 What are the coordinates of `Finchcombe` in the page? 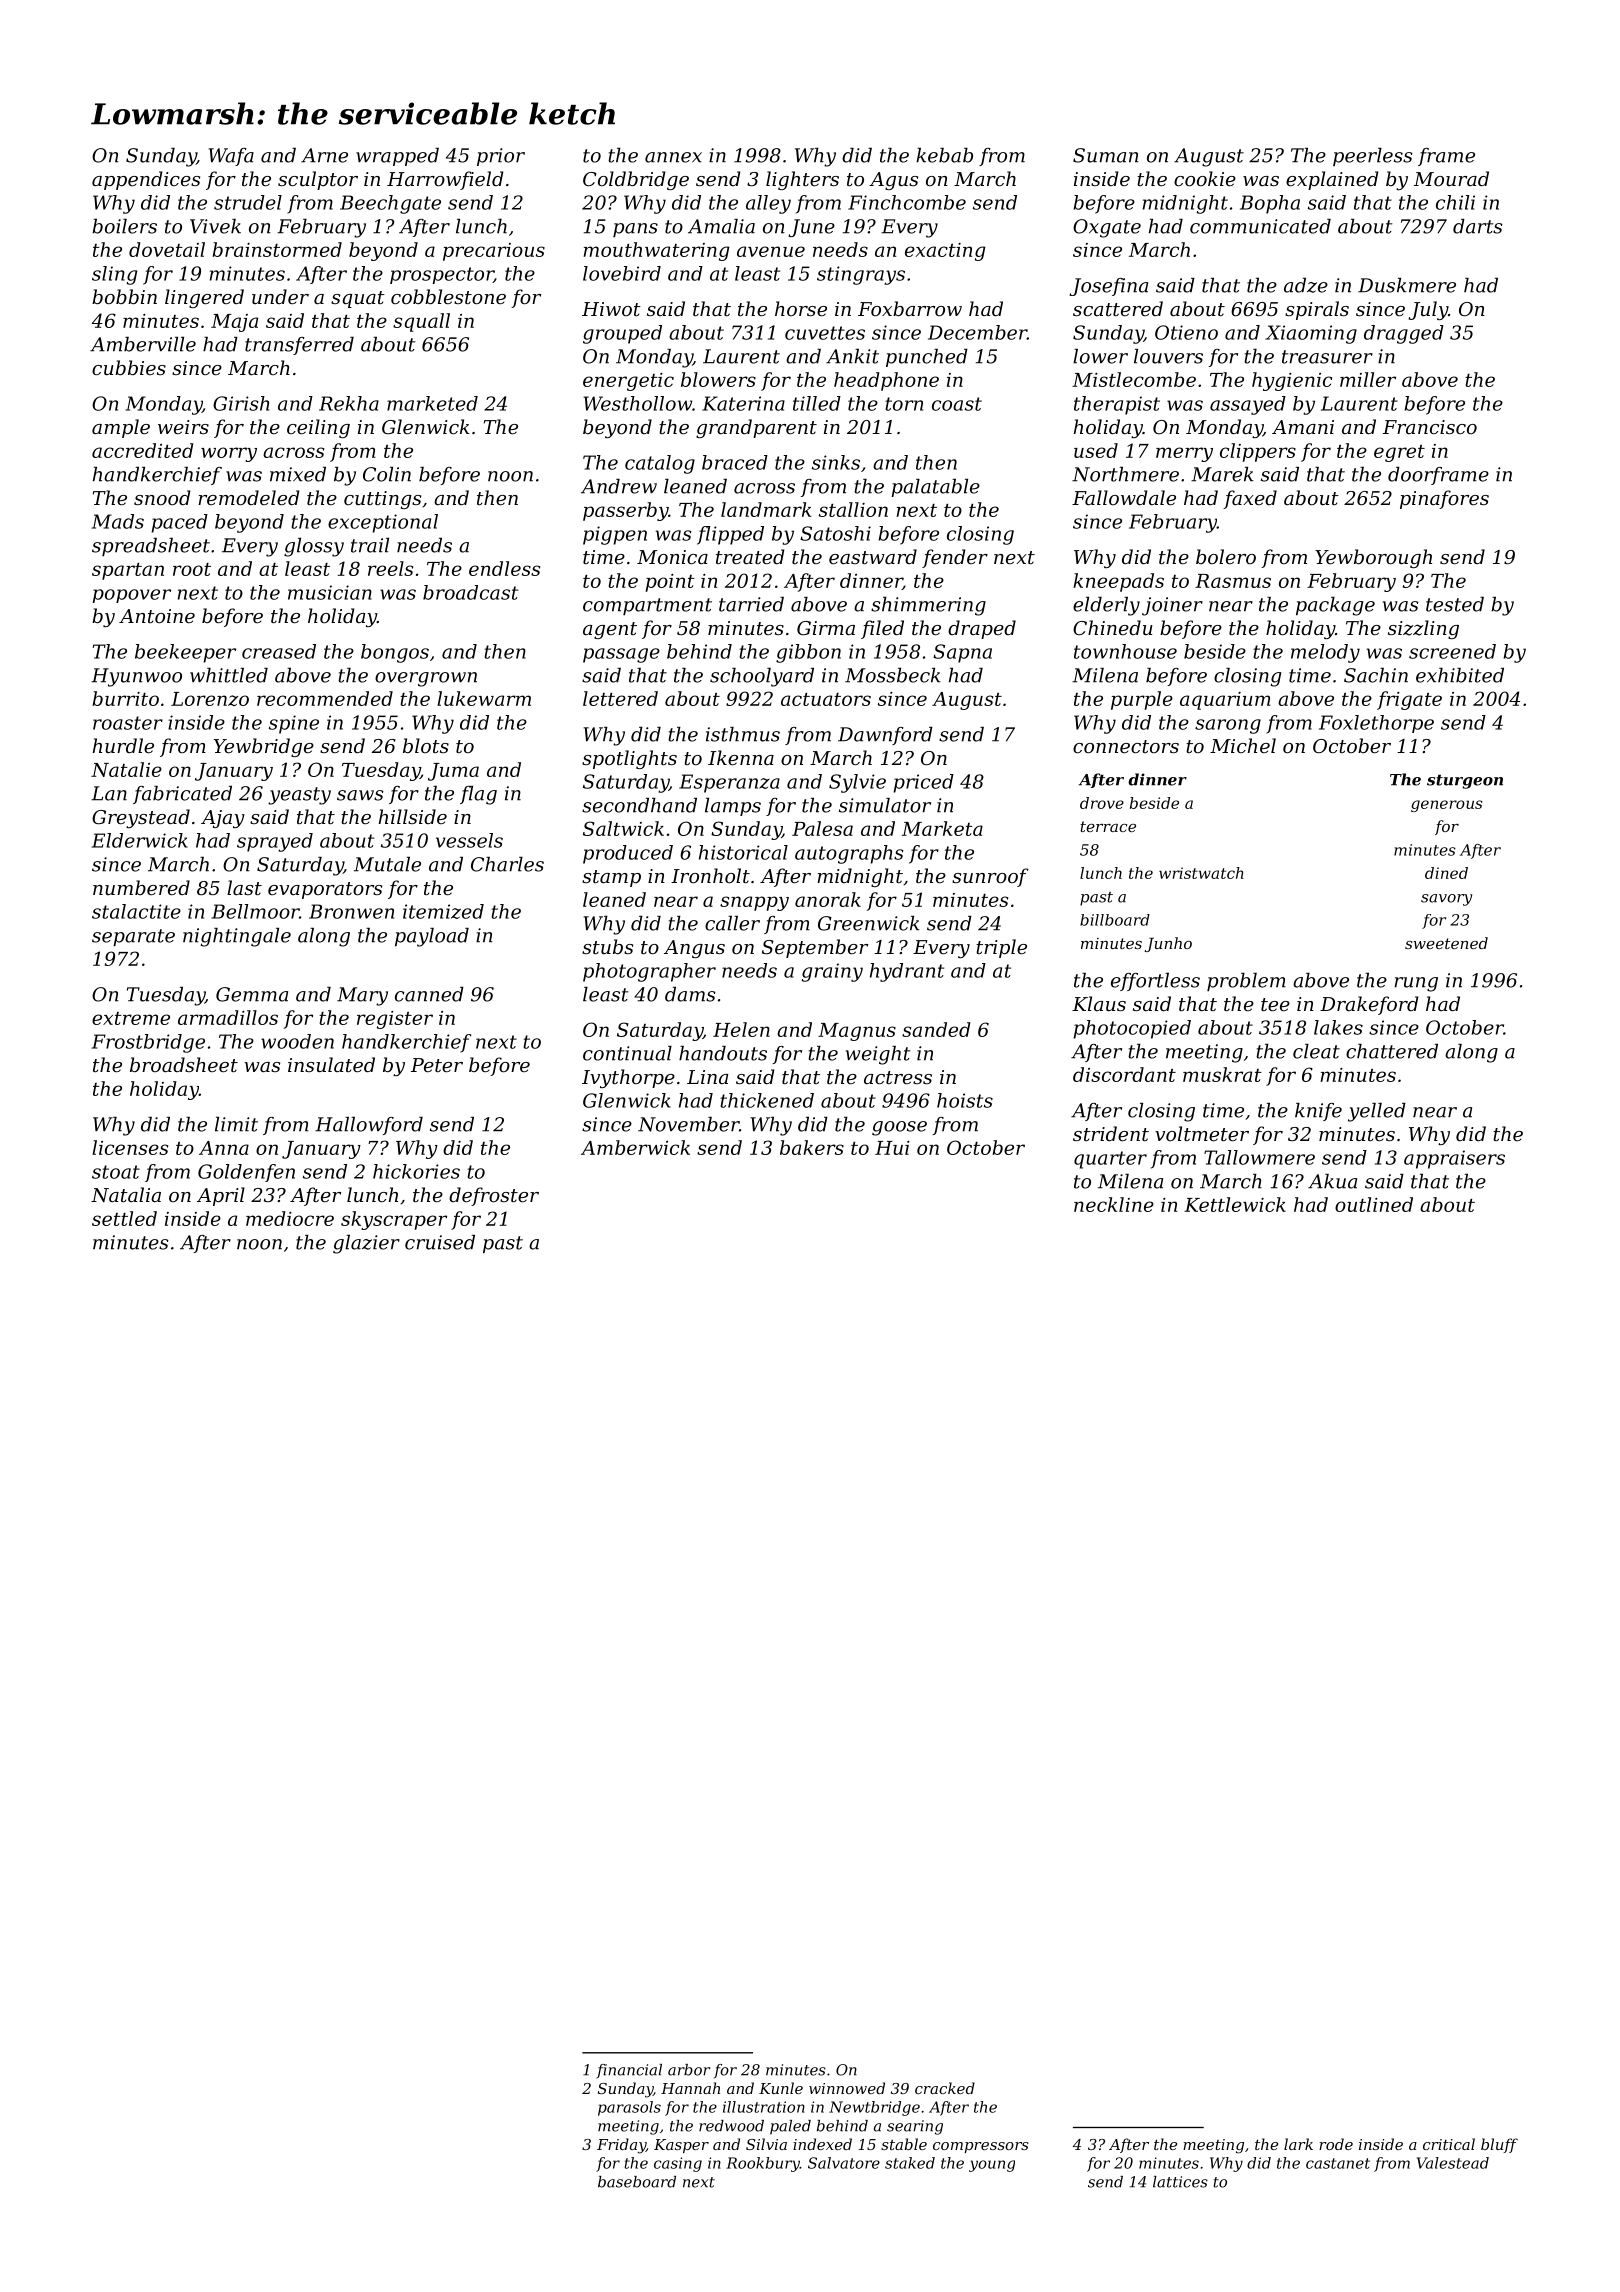 It's located at (907, 202).
